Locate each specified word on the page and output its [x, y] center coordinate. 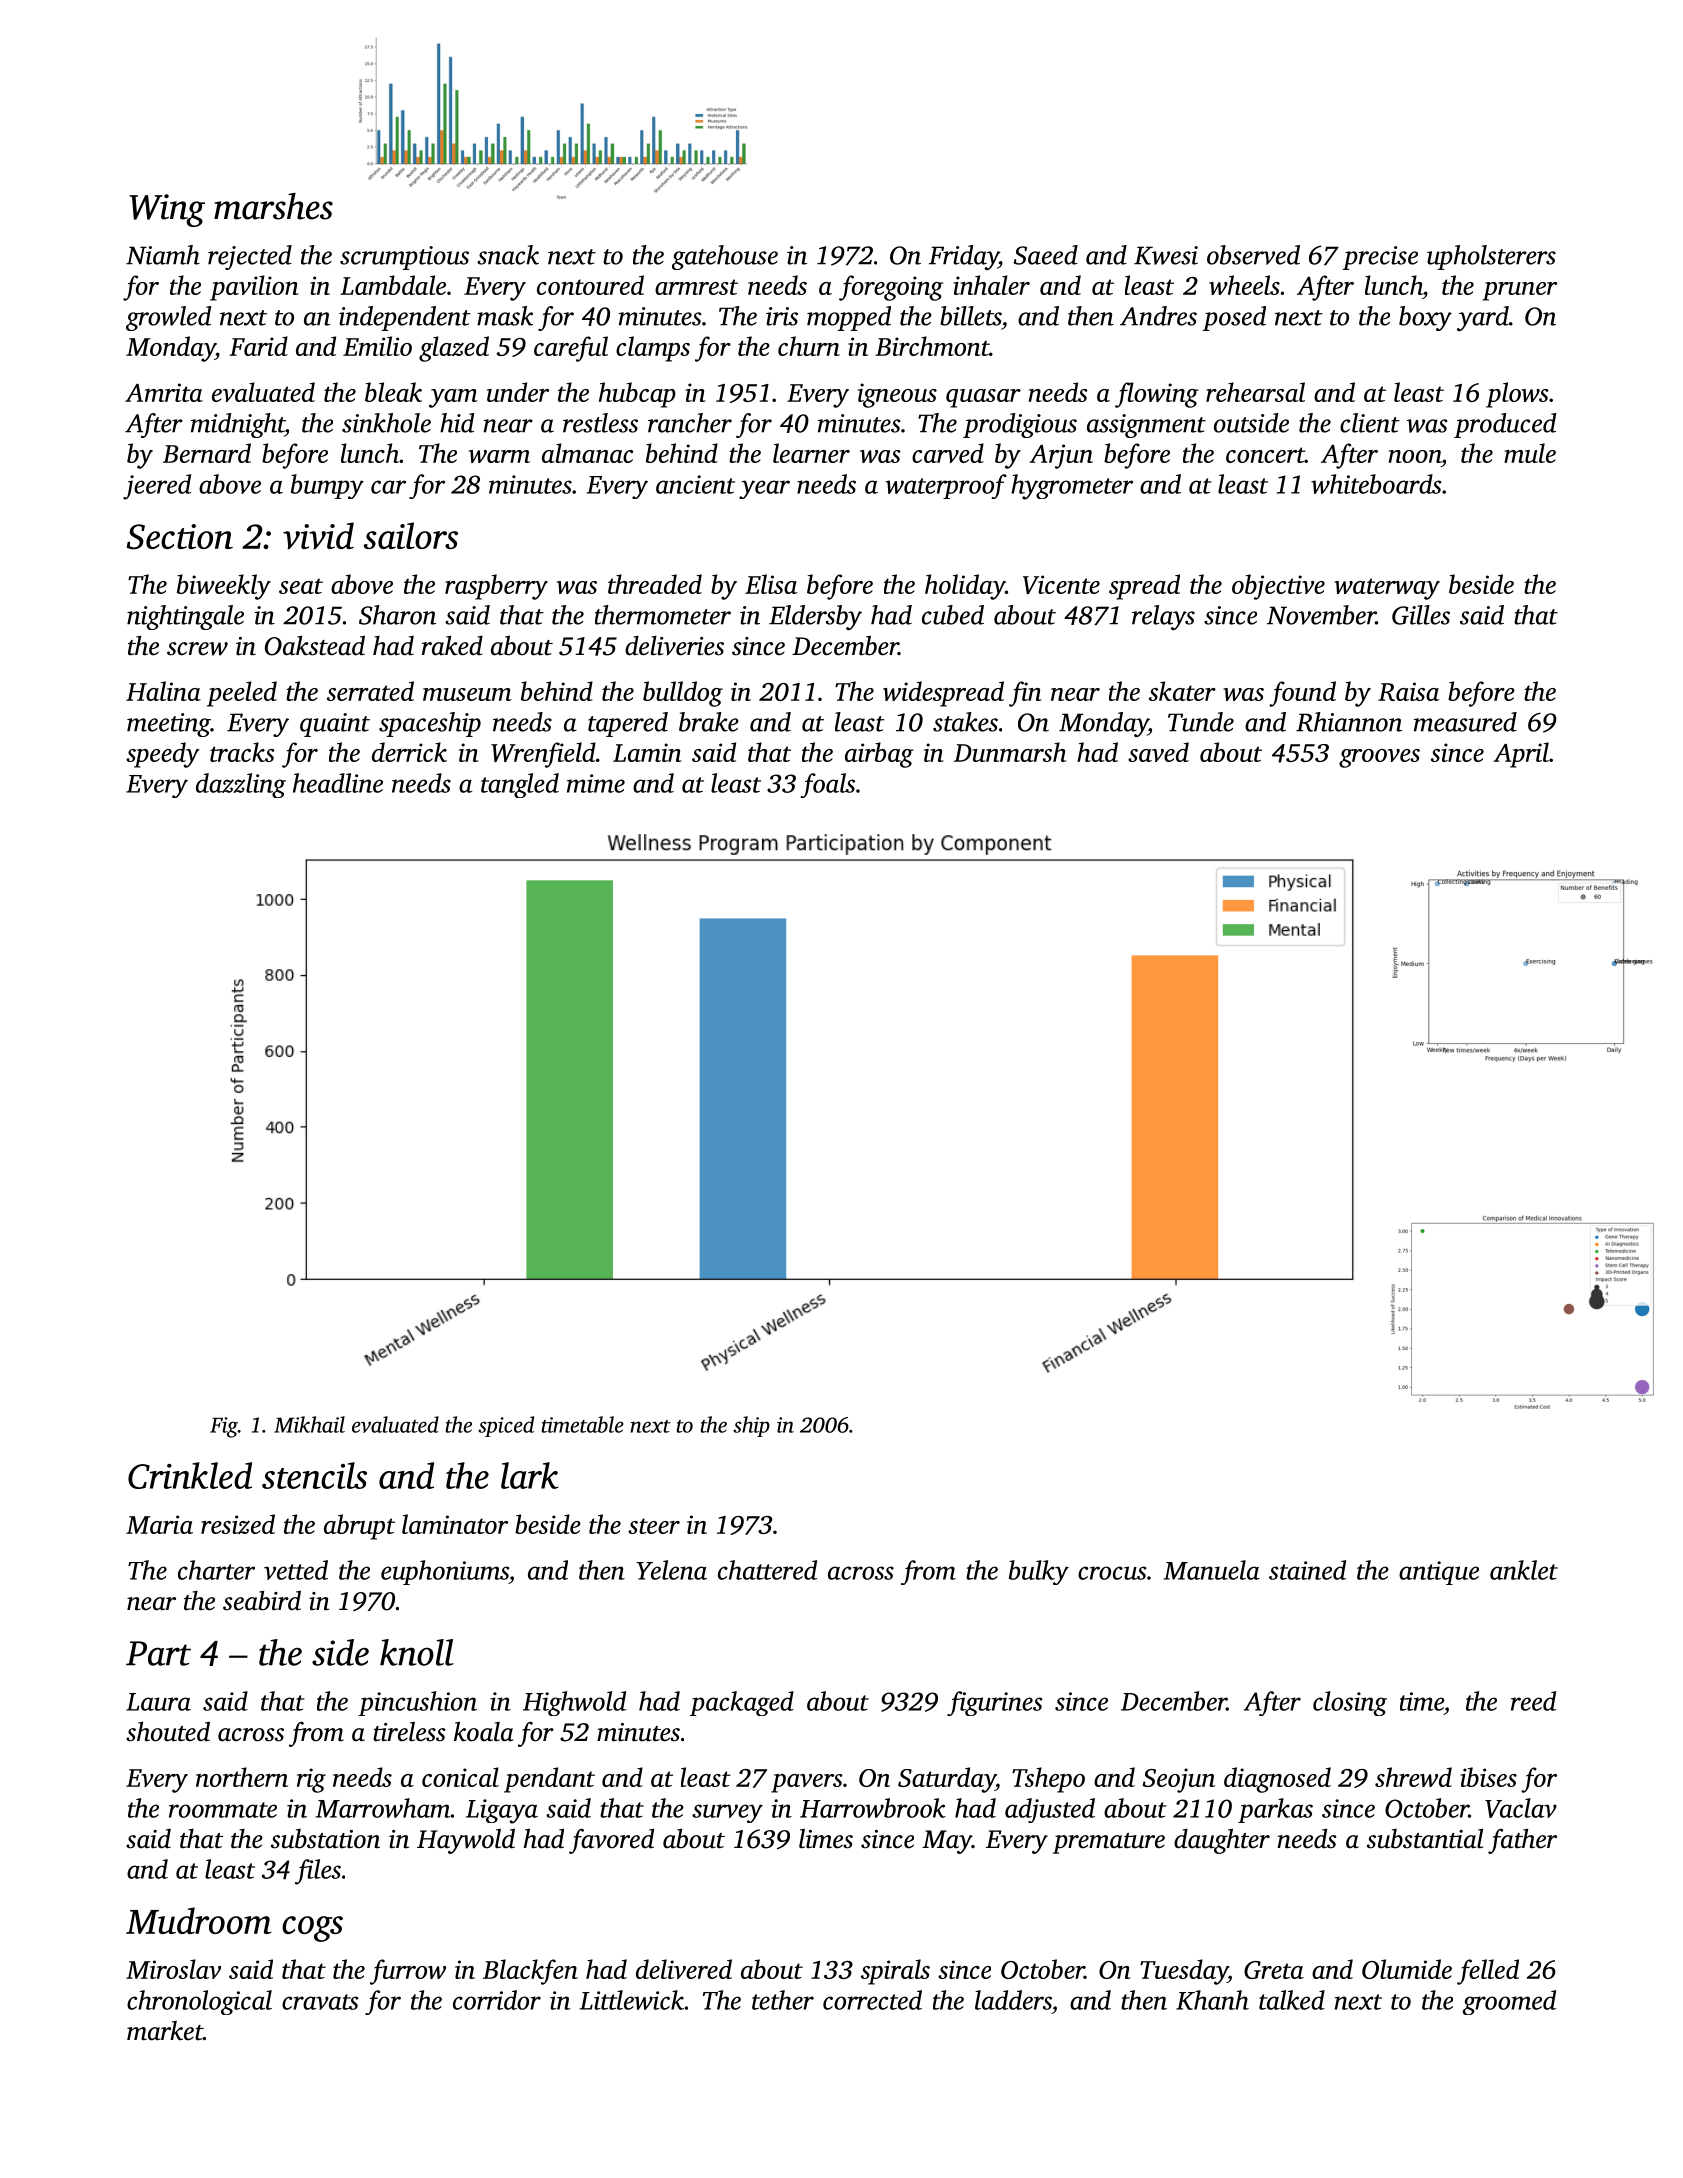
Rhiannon [1349, 722]
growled [168, 318]
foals [827, 785]
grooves [1379, 758]
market [165, 2031]
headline [338, 783]
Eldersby [815, 617]
